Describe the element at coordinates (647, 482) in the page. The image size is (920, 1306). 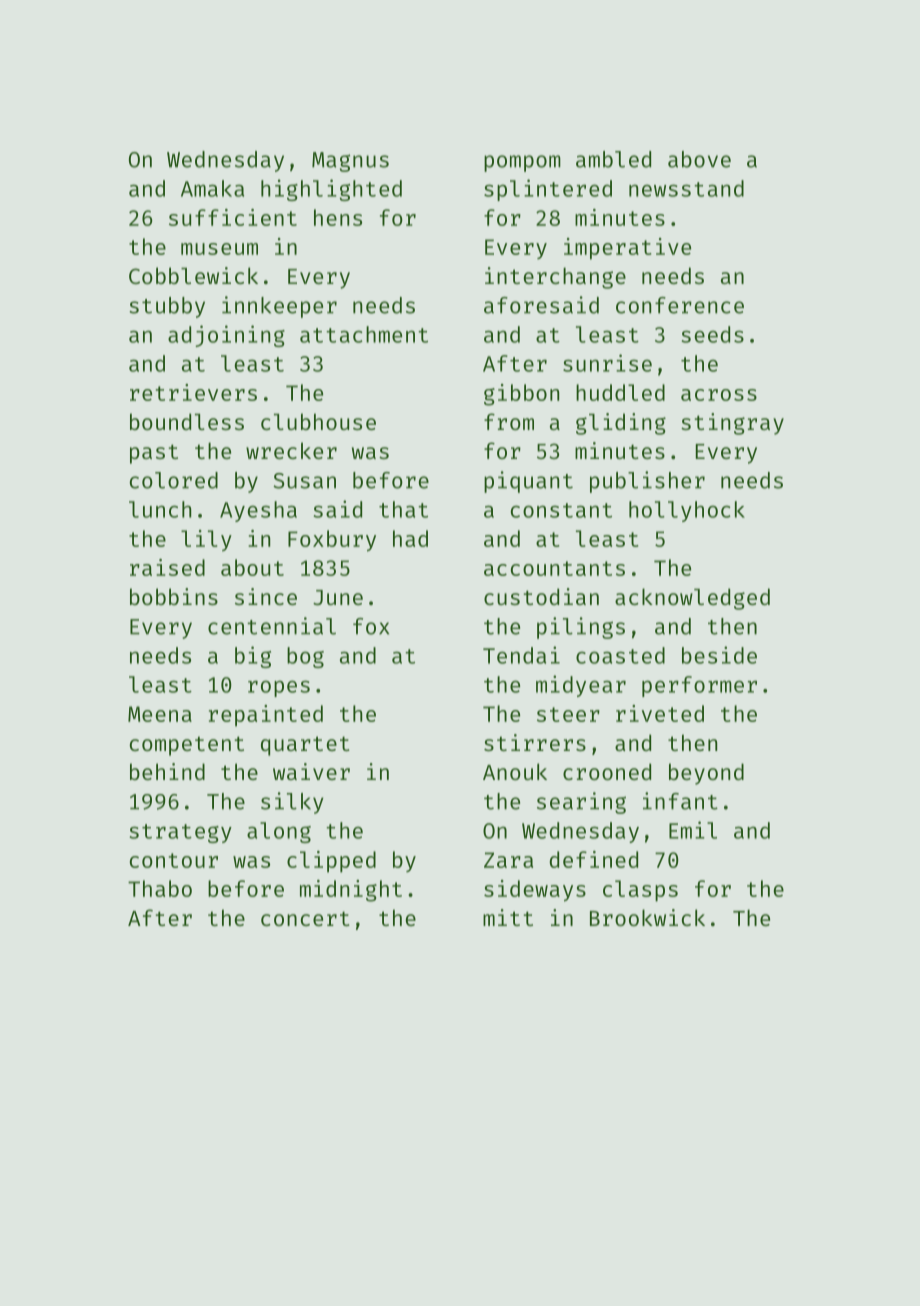
I see `publisher` at that location.
